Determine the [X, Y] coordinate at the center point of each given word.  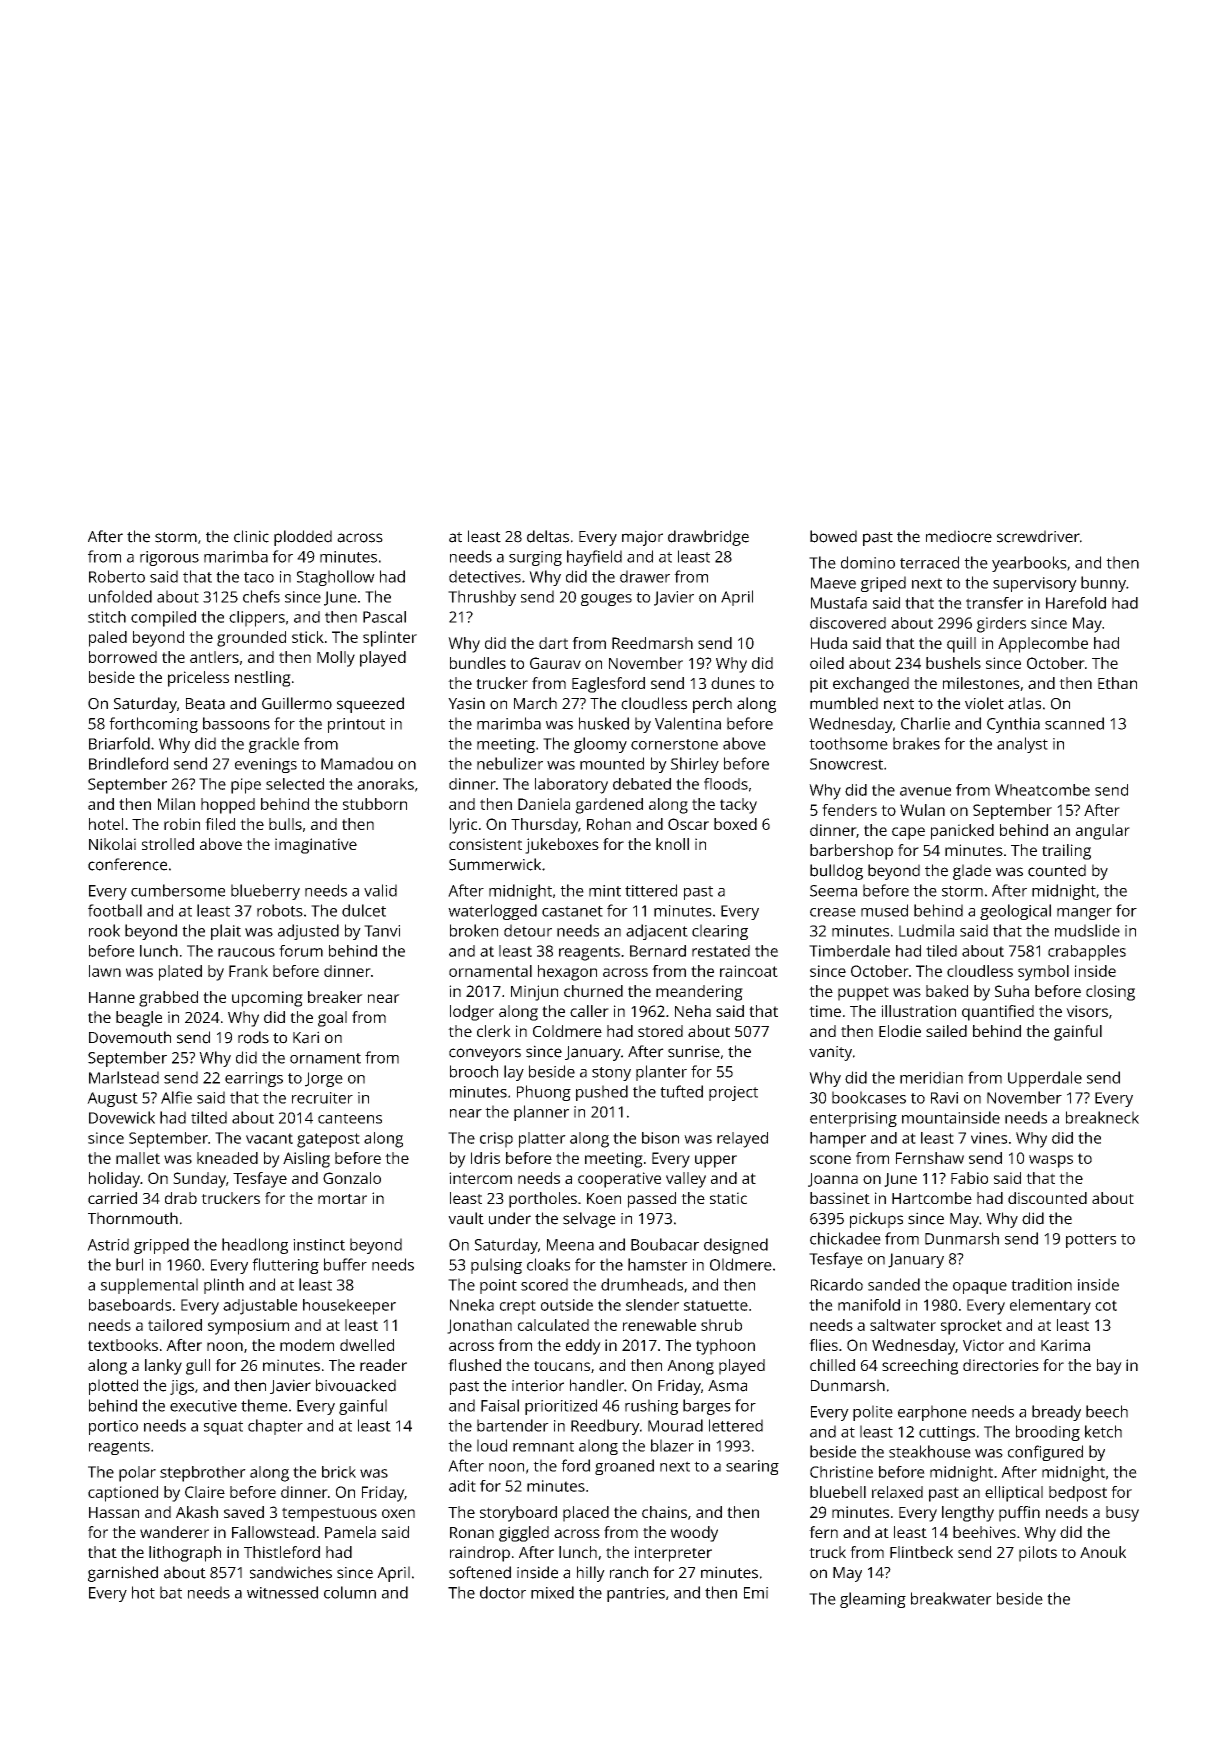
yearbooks [1029, 564]
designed [736, 1246]
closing [1110, 993]
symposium [248, 1327]
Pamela [350, 1532]
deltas [548, 536]
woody [694, 1534]
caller [589, 1011]
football [115, 910]
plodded [303, 538]
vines [989, 1138]
